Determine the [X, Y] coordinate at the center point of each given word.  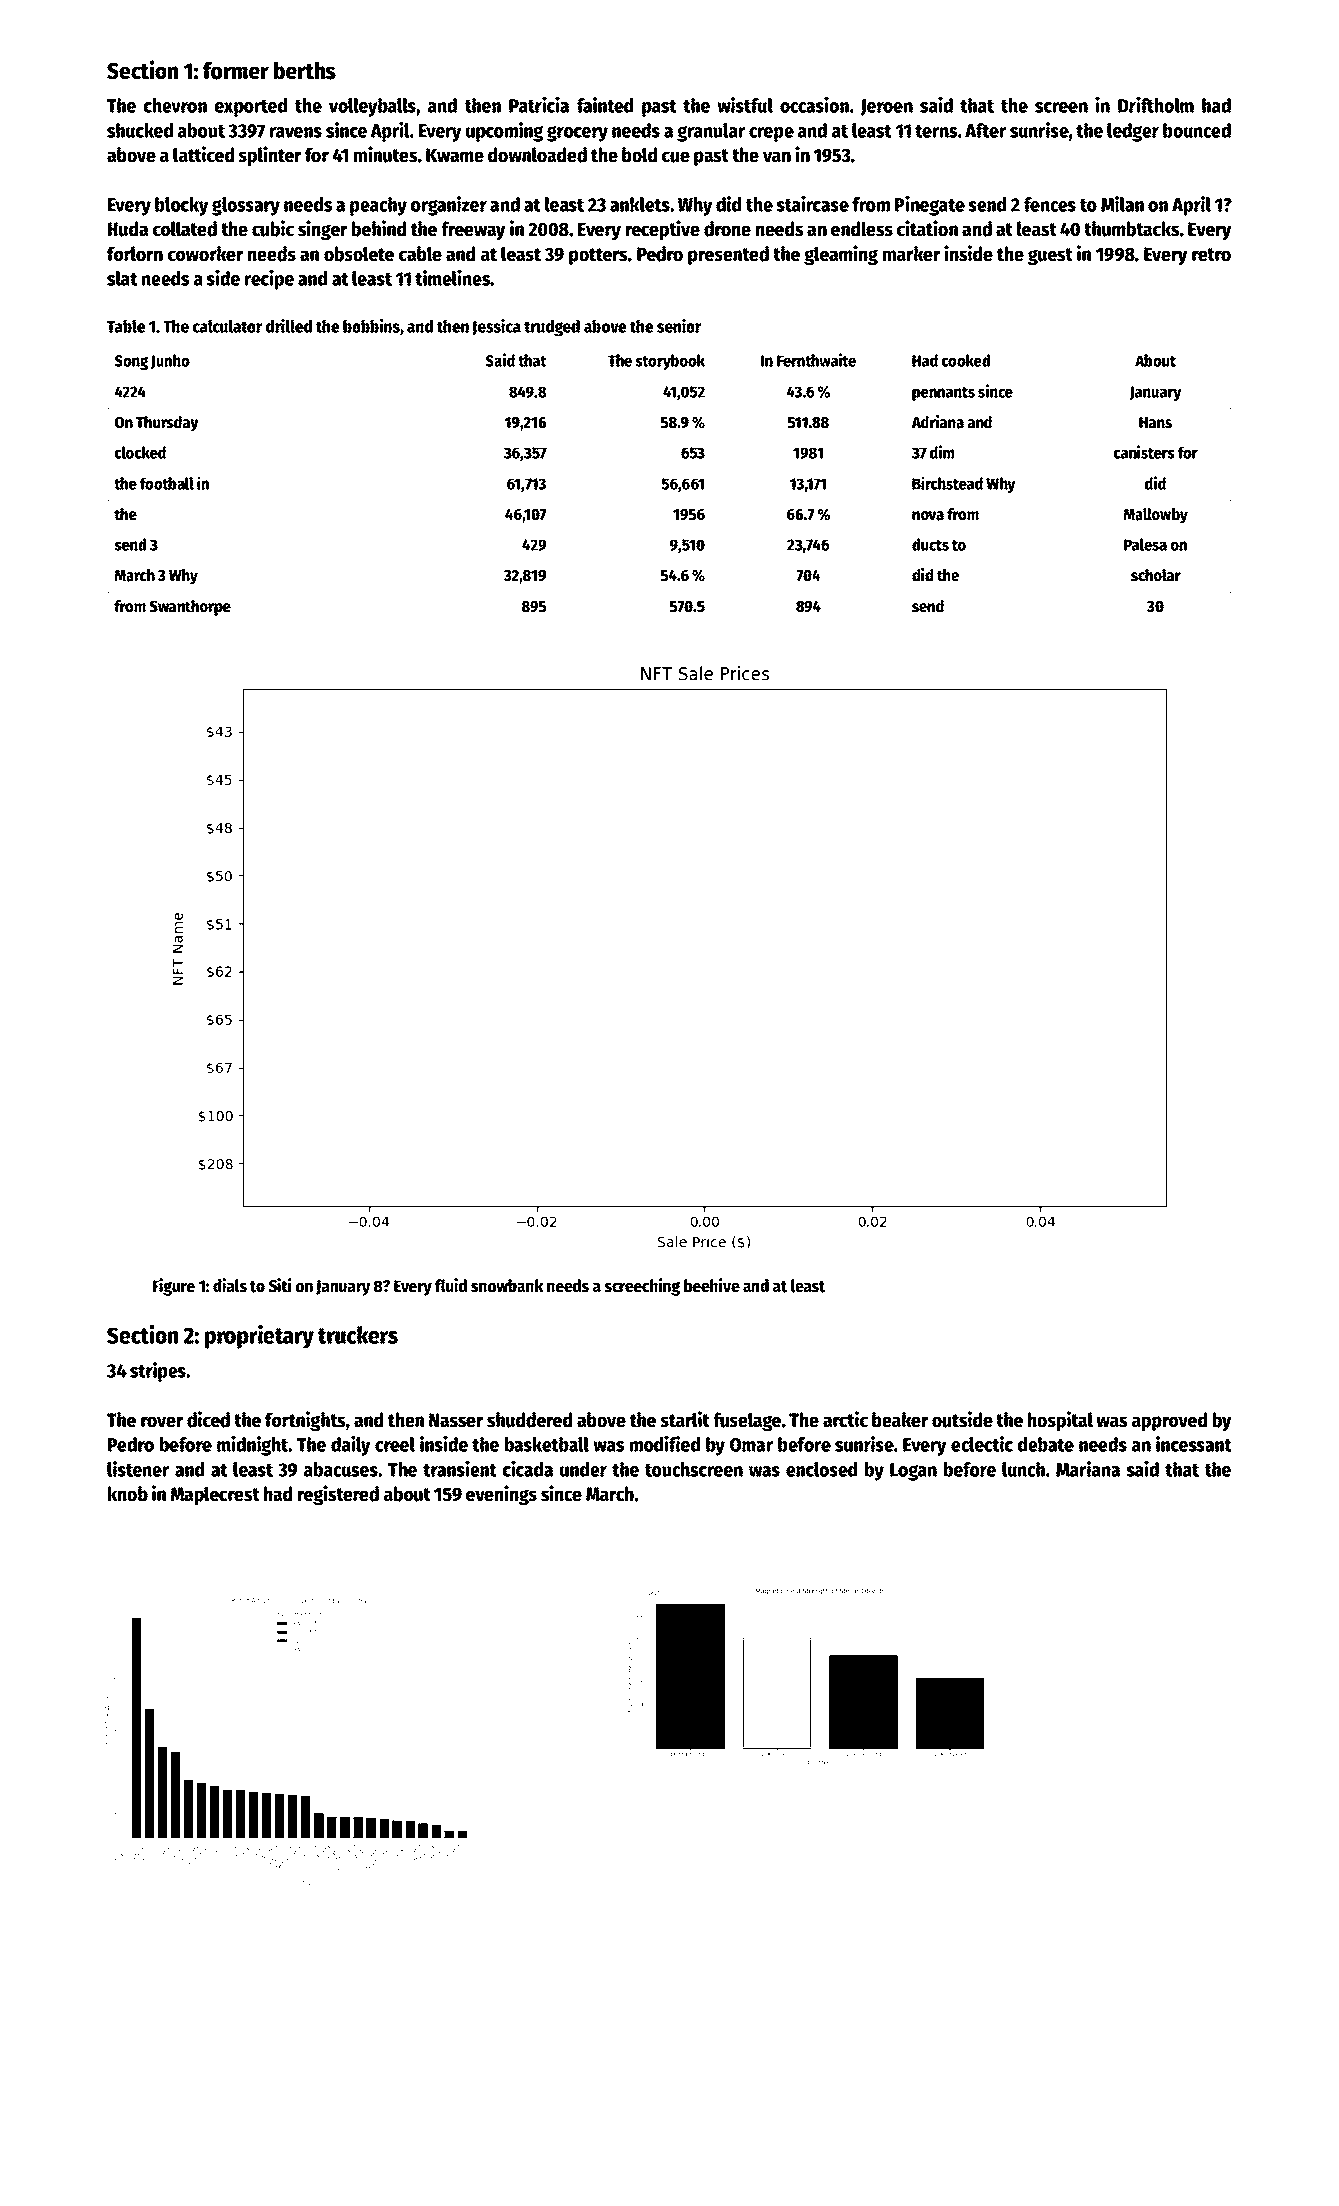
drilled [289, 325]
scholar [1156, 575]
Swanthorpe [190, 608]
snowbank [507, 1286]
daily [350, 1446]
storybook [670, 362]
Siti [280, 1285]
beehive [712, 1285]
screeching [642, 1287]
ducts [930, 544]
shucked [140, 130]
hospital [1060, 1421]
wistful [745, 105]
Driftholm [1156, 105]
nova [928, 516]
